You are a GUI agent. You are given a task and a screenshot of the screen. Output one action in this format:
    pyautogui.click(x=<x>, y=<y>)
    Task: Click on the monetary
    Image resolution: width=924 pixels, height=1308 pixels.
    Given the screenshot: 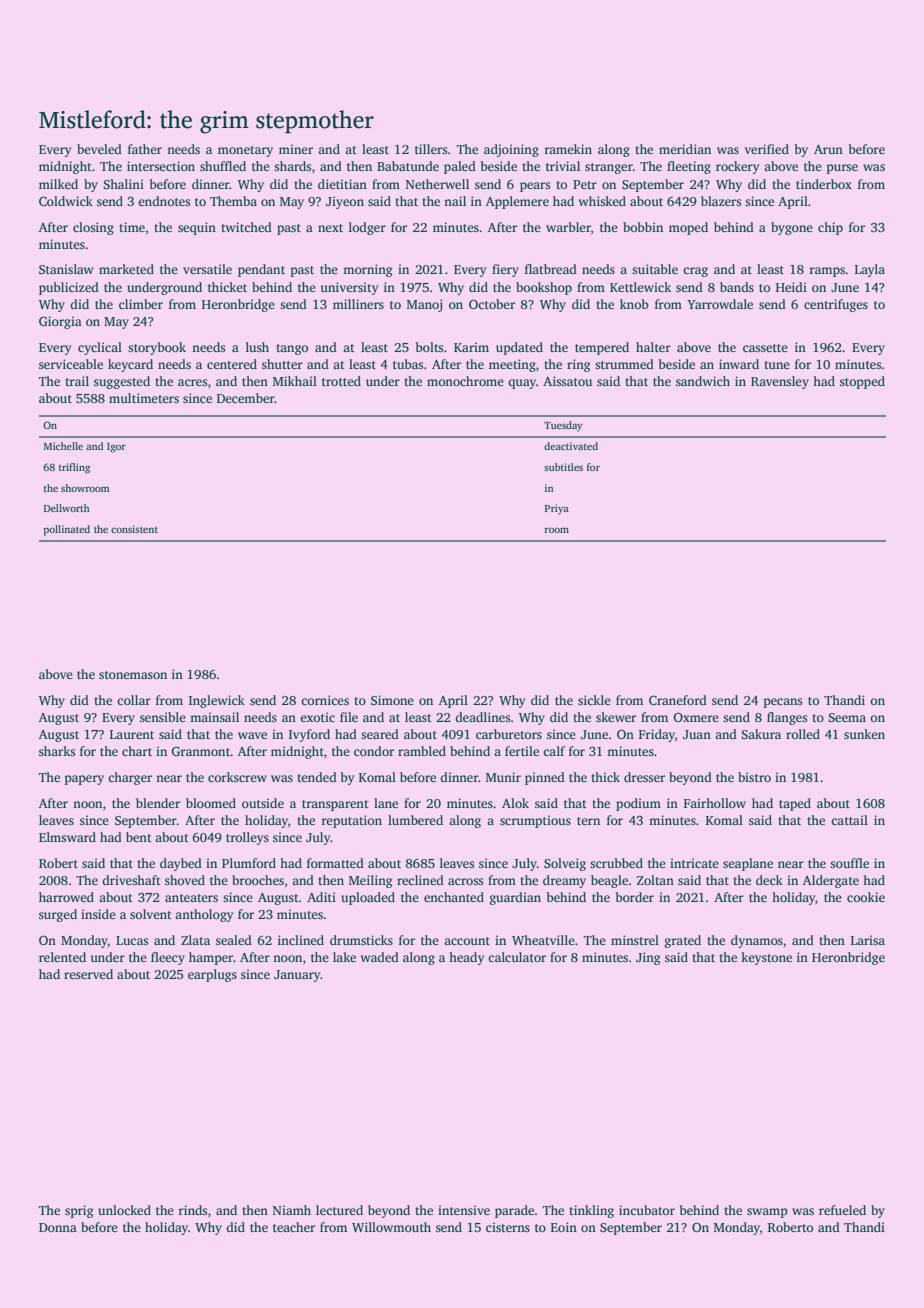 What is the action you would take?
    pyautogui.click(x=245, y=151)
